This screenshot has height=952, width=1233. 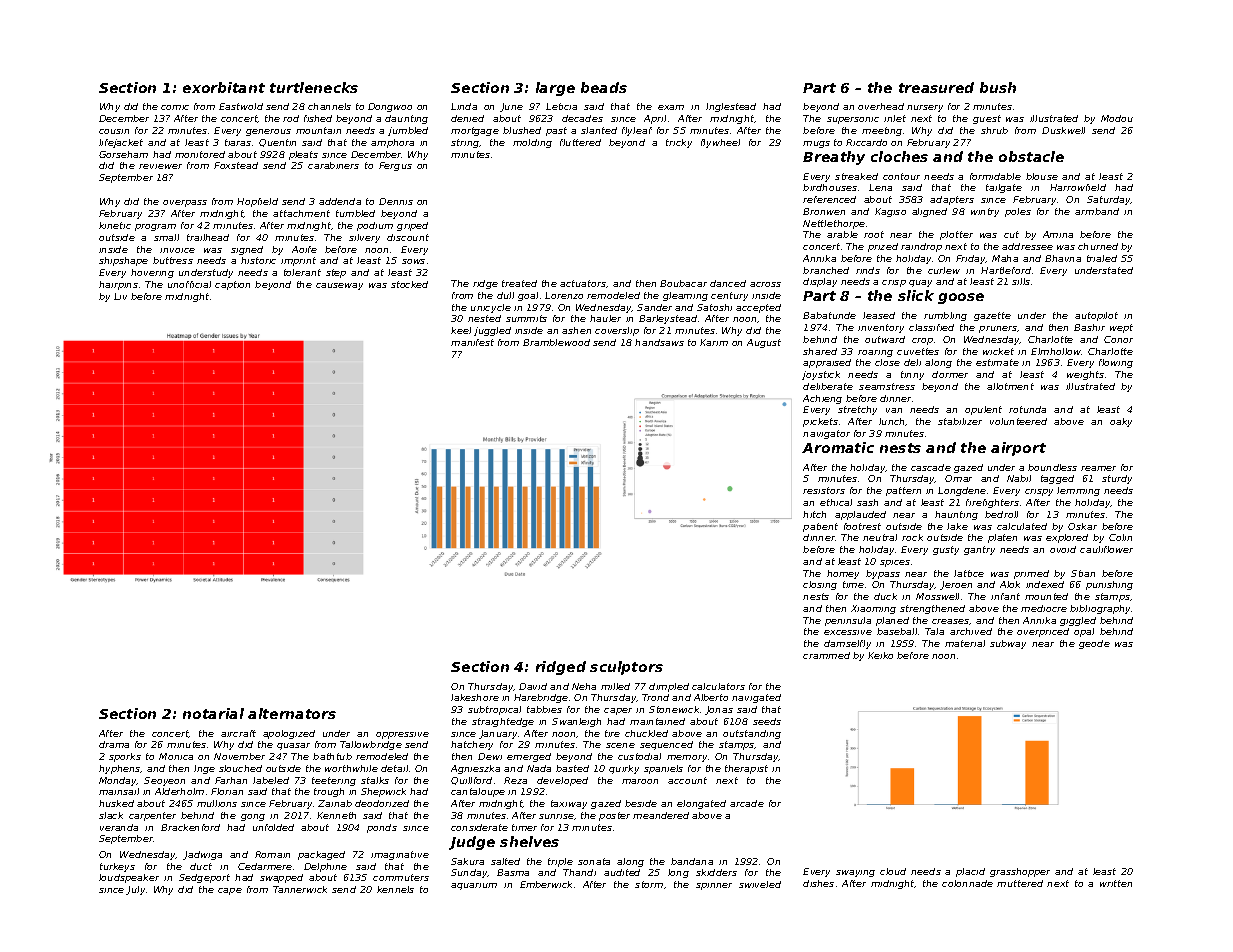 I want to click on plotter, so click(x=956, y=235).
